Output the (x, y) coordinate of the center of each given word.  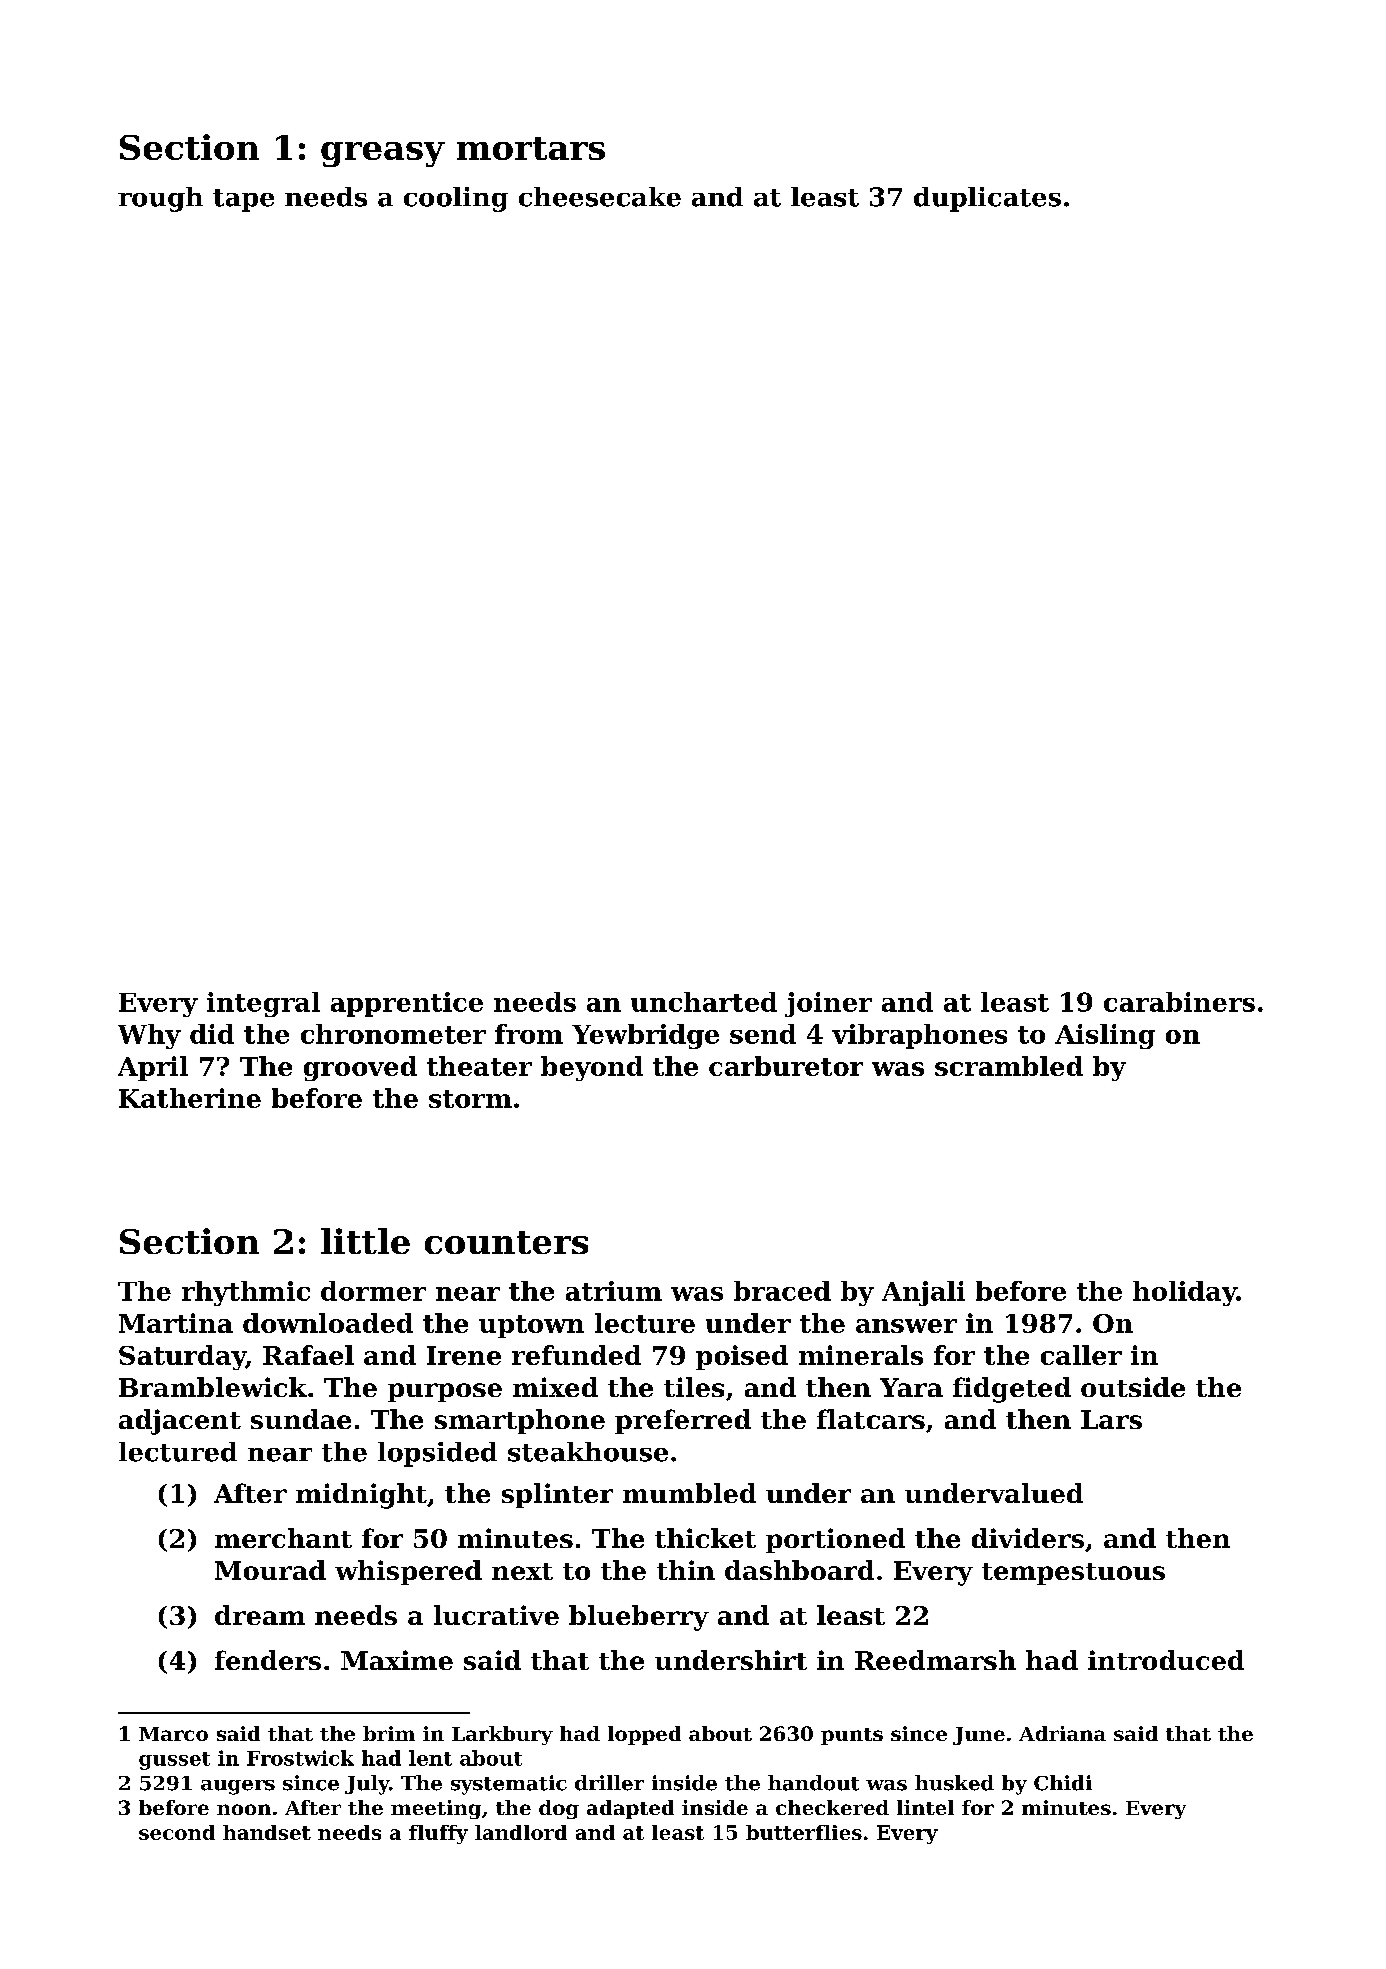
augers (238, 1787)
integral (263, 1004)
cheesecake (600, 197)
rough (160, 199)
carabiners (1179, 1002)
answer (906, 1326)
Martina (176, 1323)
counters (506, 1242)
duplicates (987, 199)
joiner (828, 1004)
